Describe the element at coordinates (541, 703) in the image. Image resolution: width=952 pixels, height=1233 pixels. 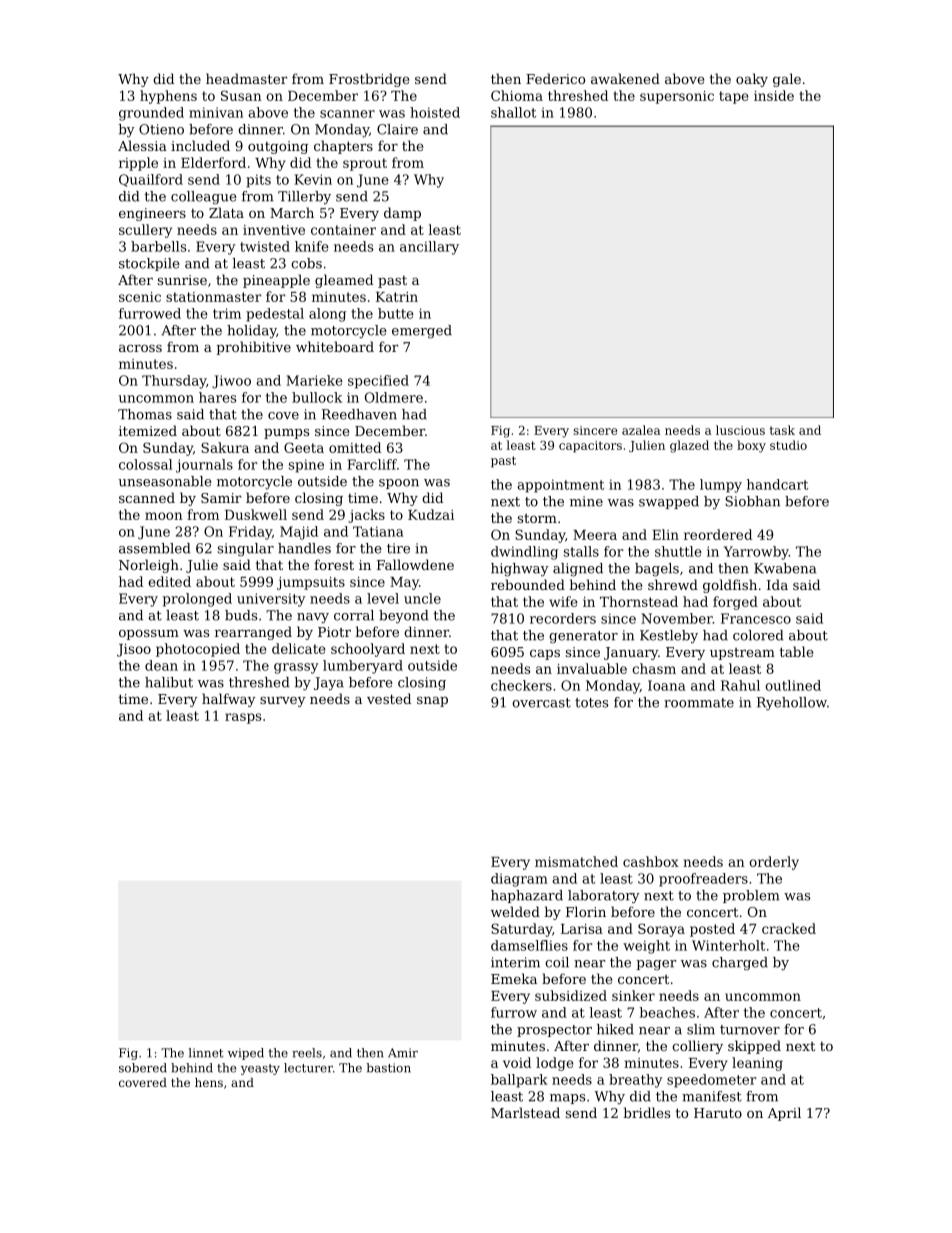
I see `overcast` at that location.
